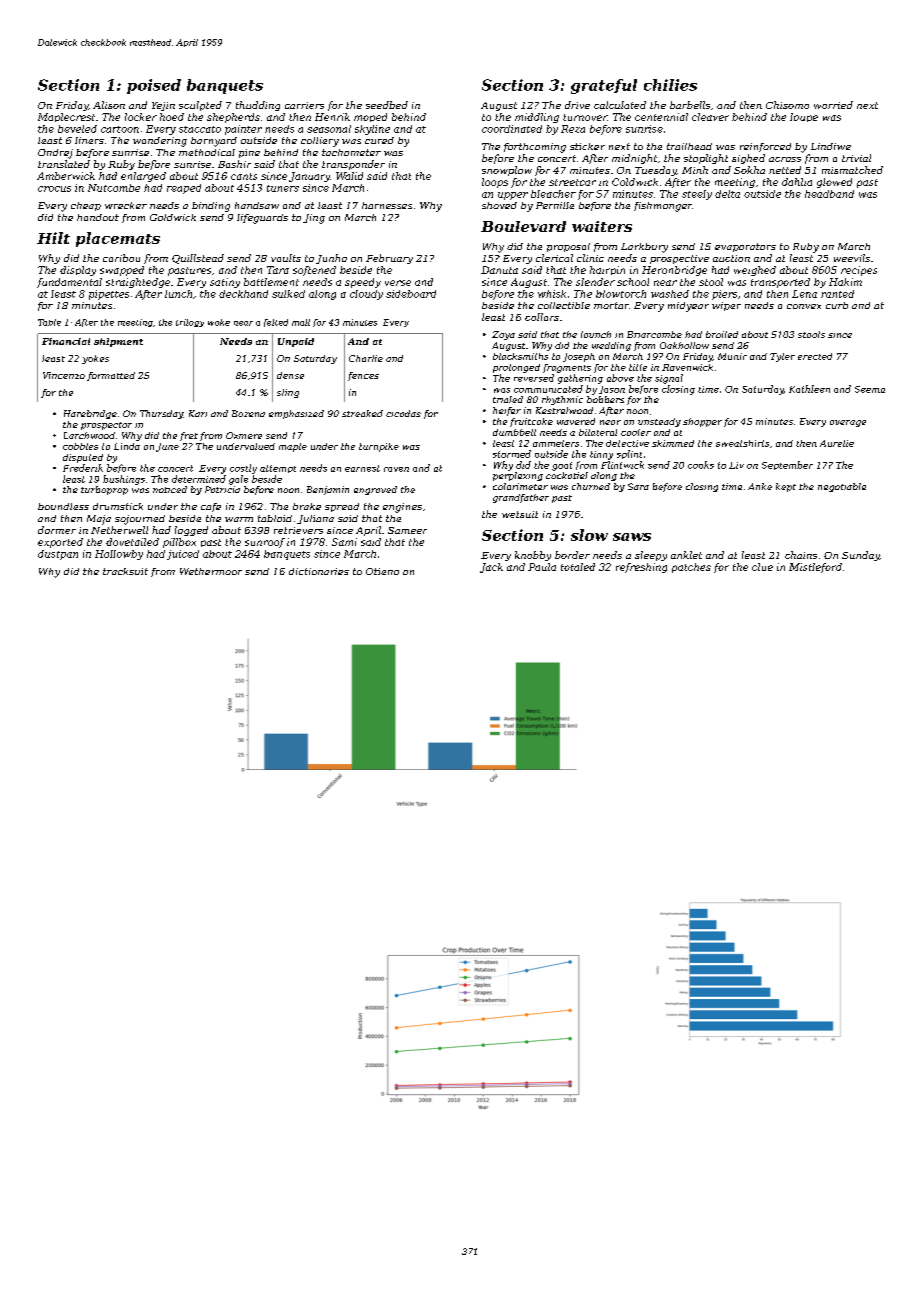 The image size is (924, 1308). I want to click on felted, so click(276, 323).
